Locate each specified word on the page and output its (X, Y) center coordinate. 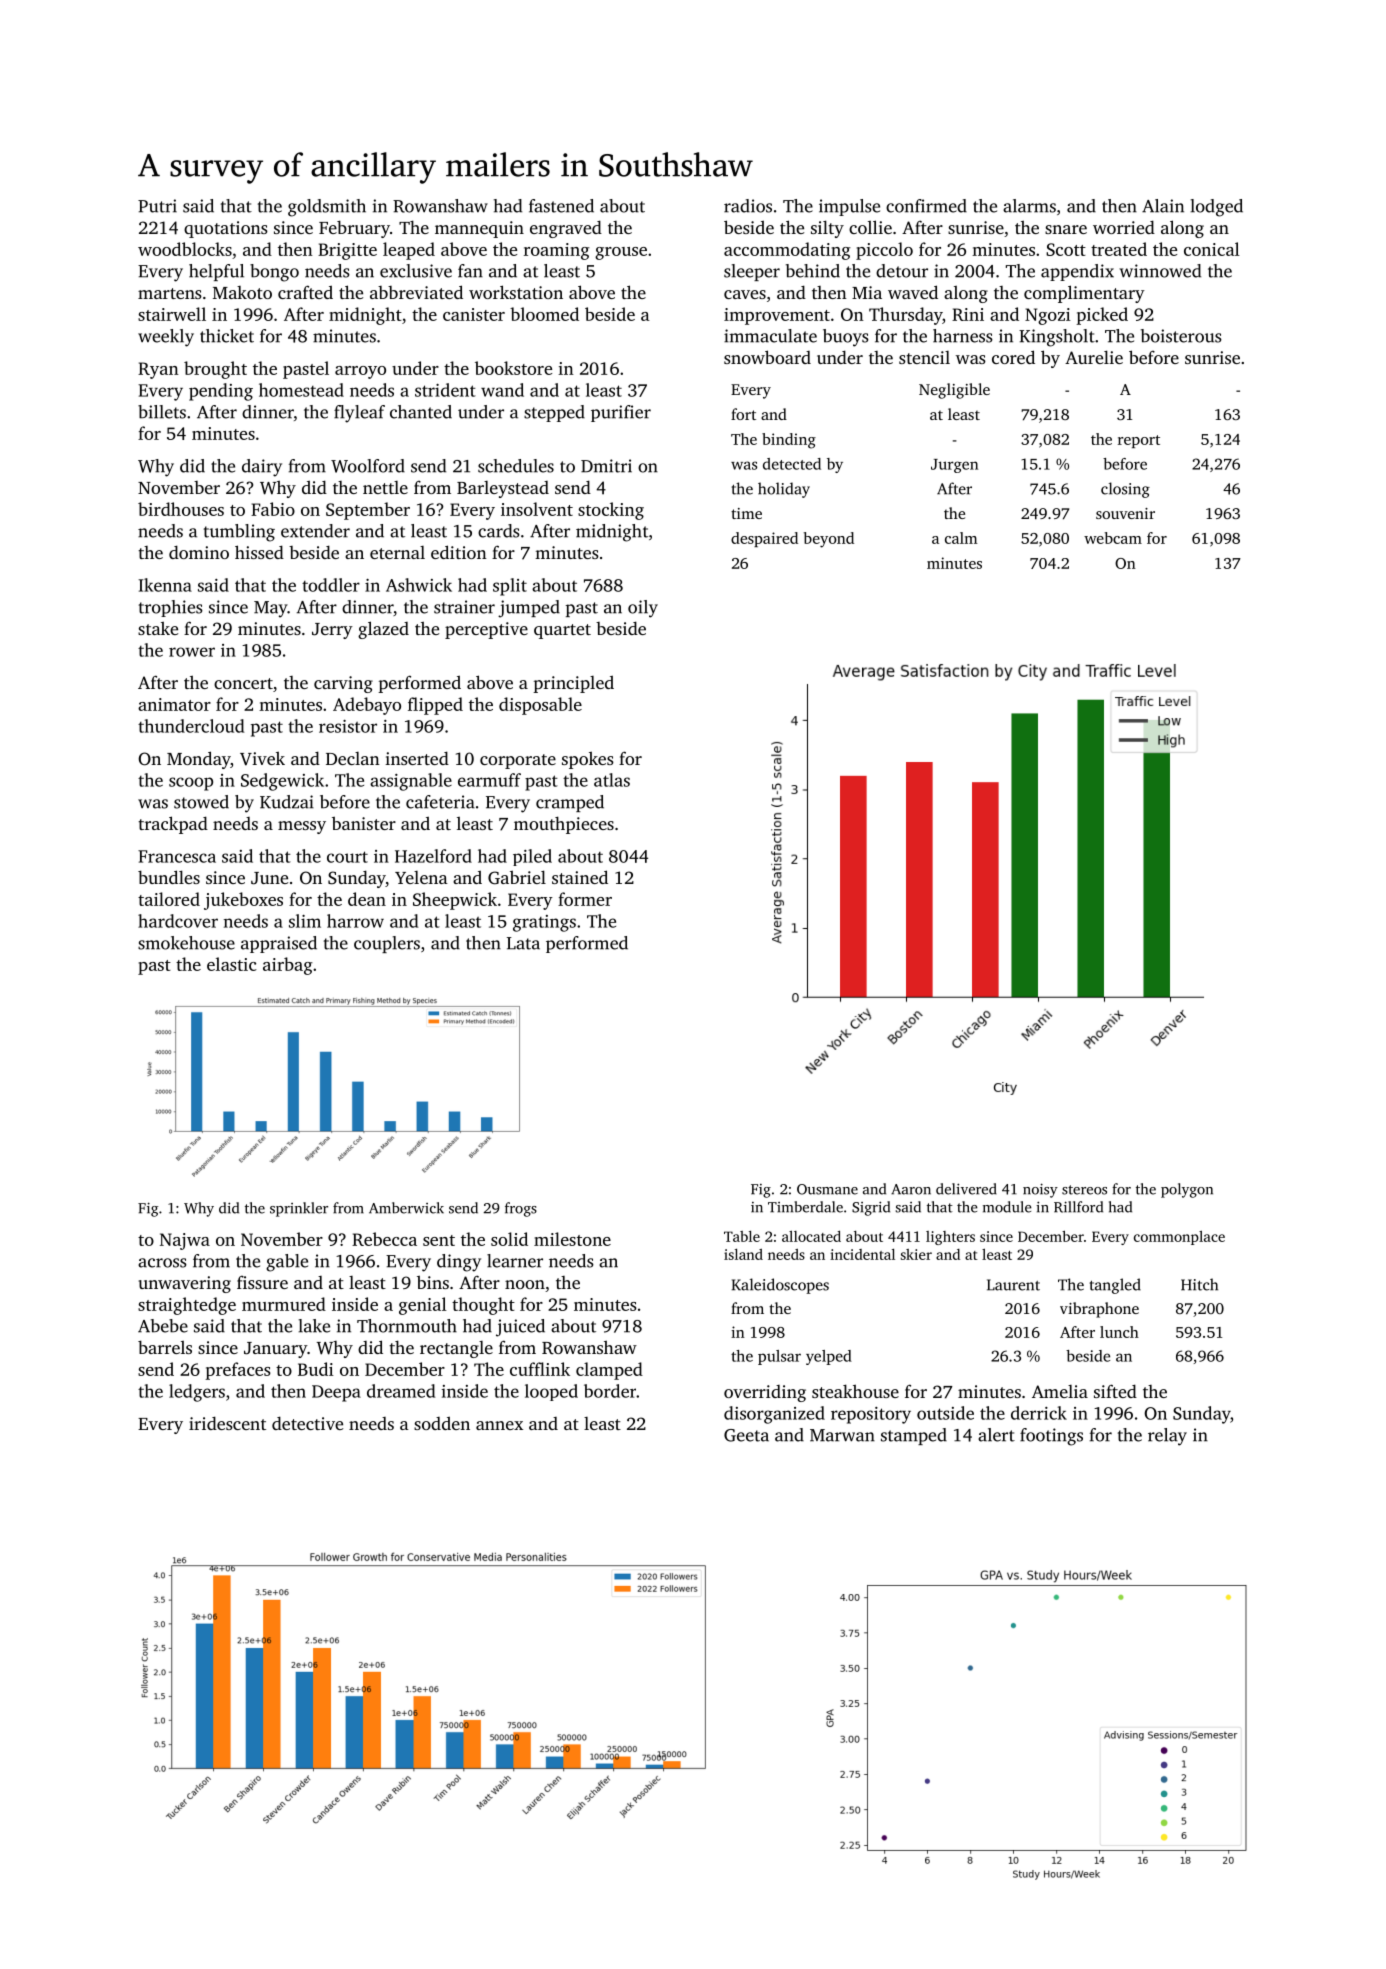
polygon (1187, 1190)
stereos (1084, 1190)
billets (162, 412)
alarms (1029, 206)
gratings (544, 923)
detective (307, 1423)
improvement (777, 316)
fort (743, 414)
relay (1167, 1437)
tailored (169, 899)
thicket (227, 336)
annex (499, 1425)
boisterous (1181, 336)
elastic (232, 964)
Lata (523, 943)
